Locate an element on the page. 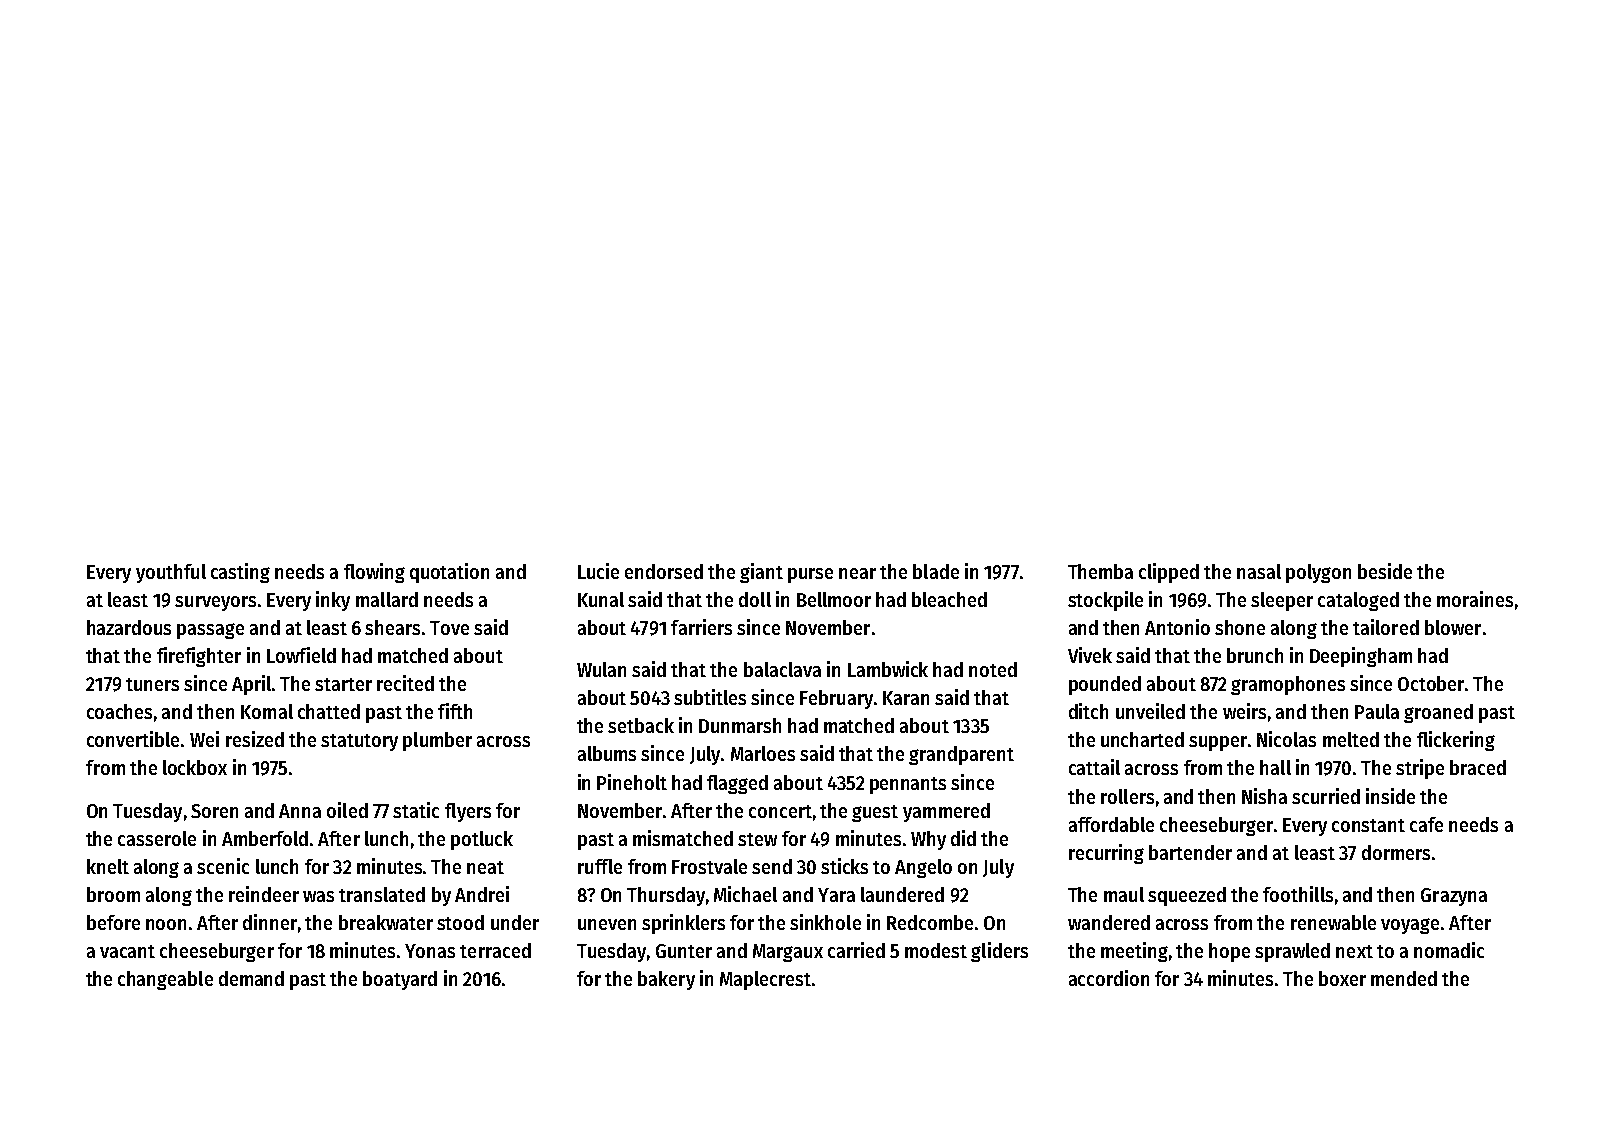  pounded is located at coordinates (1105, 685).
